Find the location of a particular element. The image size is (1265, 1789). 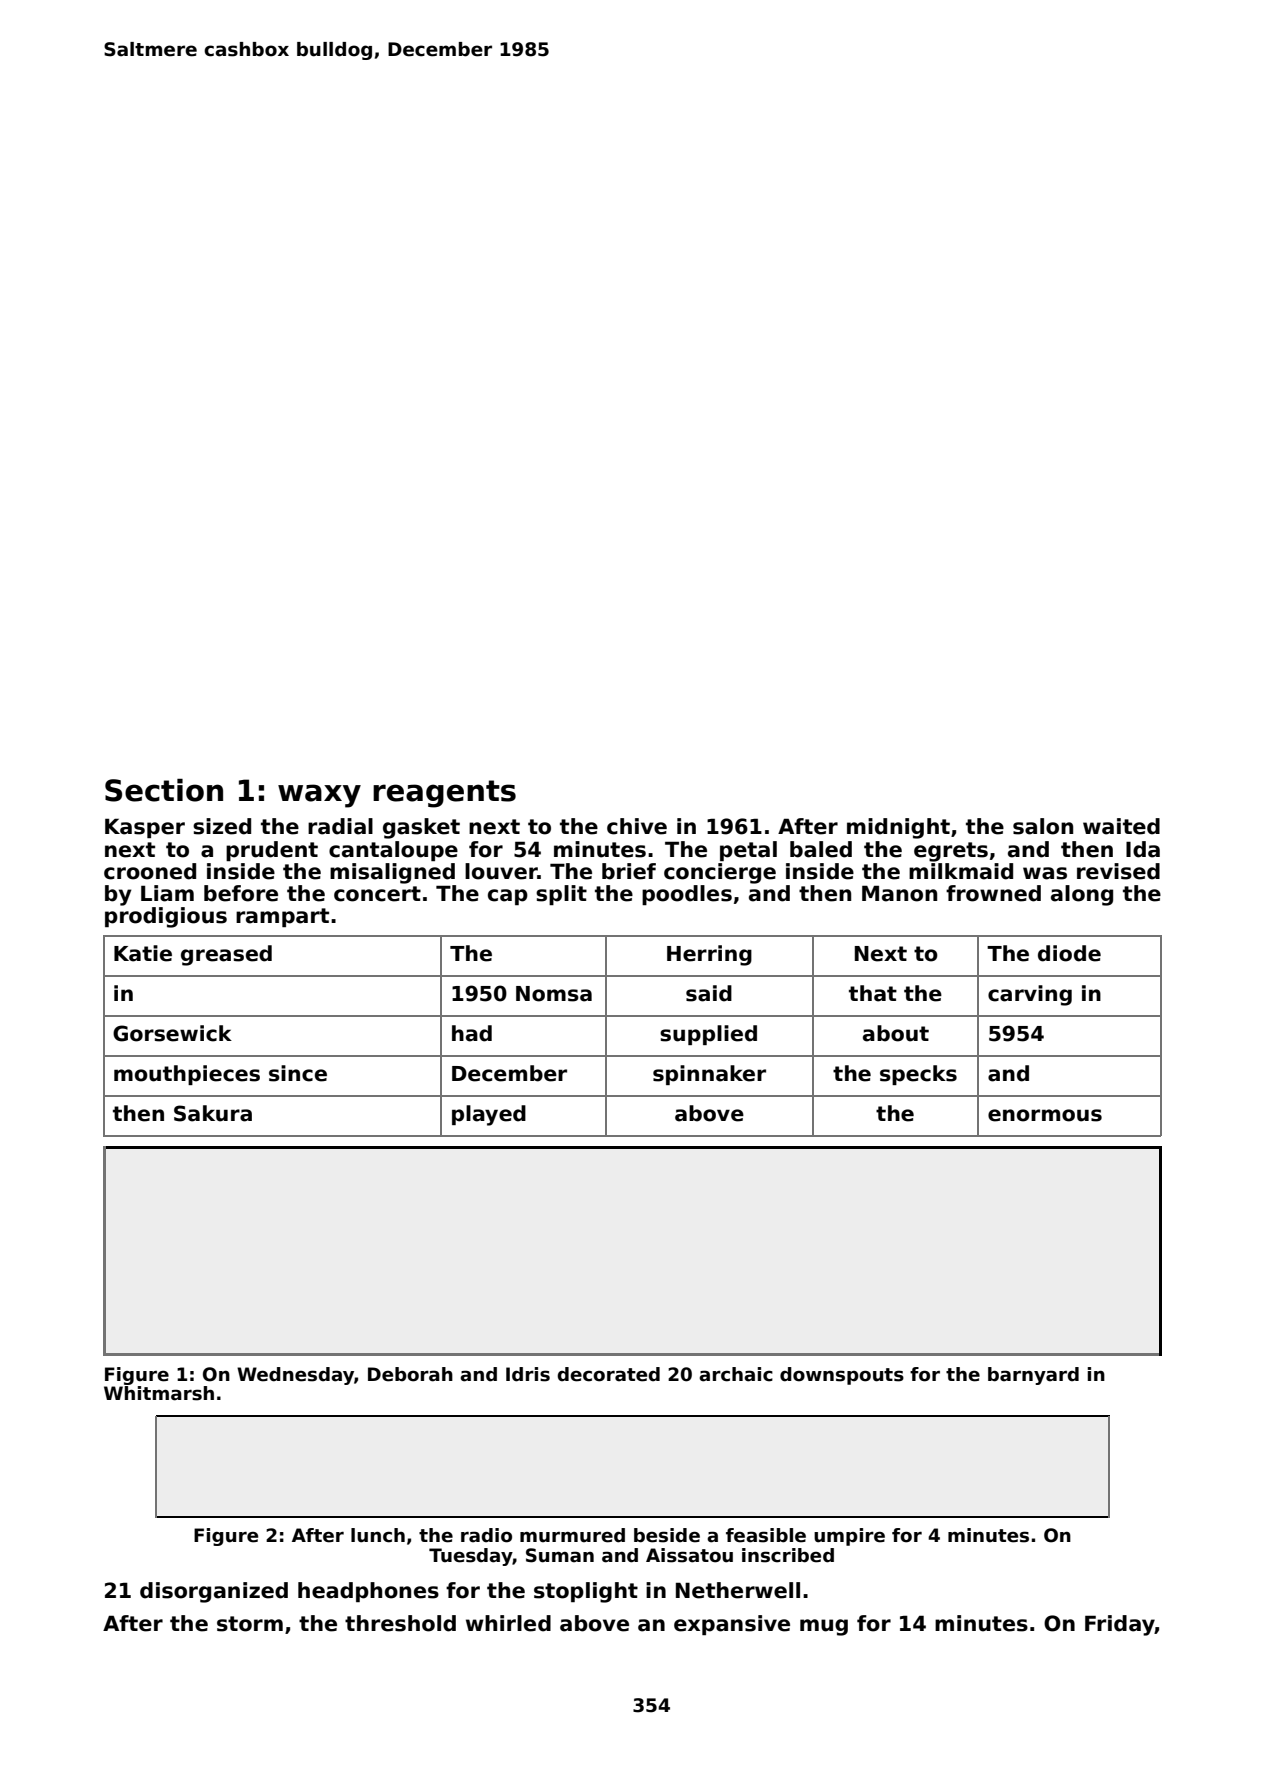

spinnaker is located at coordinates (709, 1075).
